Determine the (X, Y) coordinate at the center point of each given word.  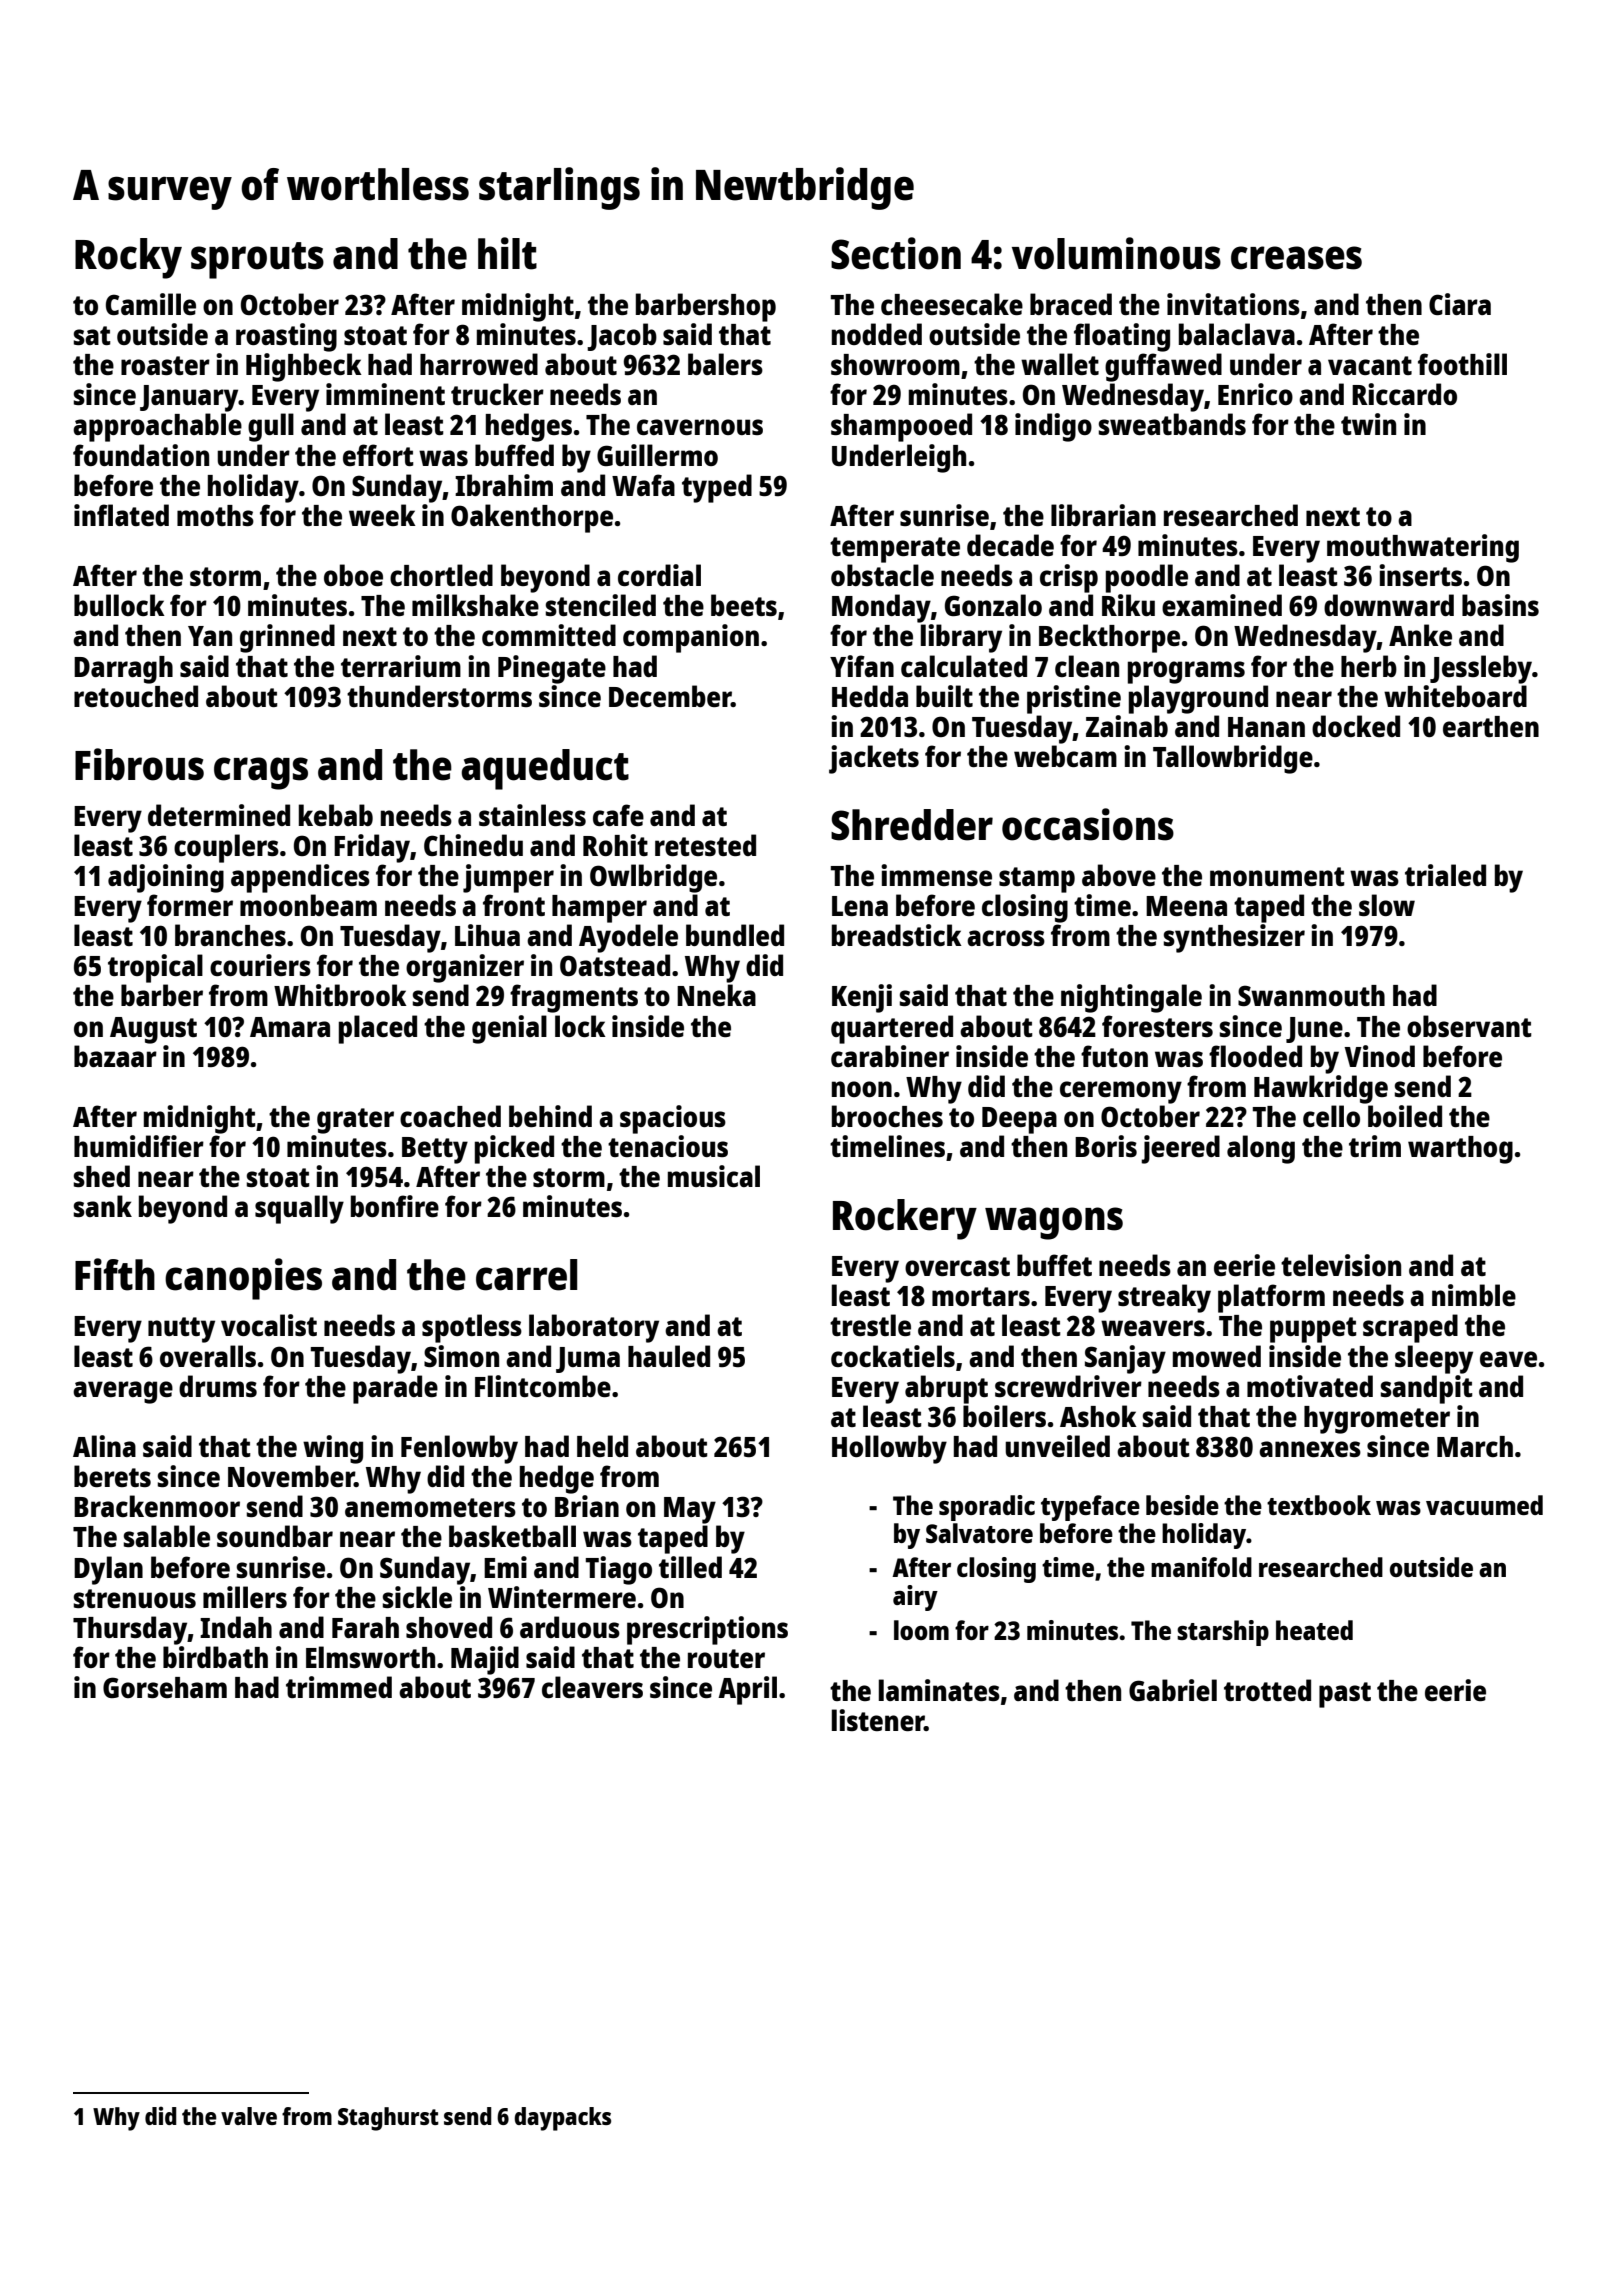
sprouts (257, 260)
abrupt (946, 1389)
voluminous (1116, 253)
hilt (507, 253)
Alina (104, 1446)
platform (1271, 1298)
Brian (587, 1506)
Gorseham (165, 1687)
